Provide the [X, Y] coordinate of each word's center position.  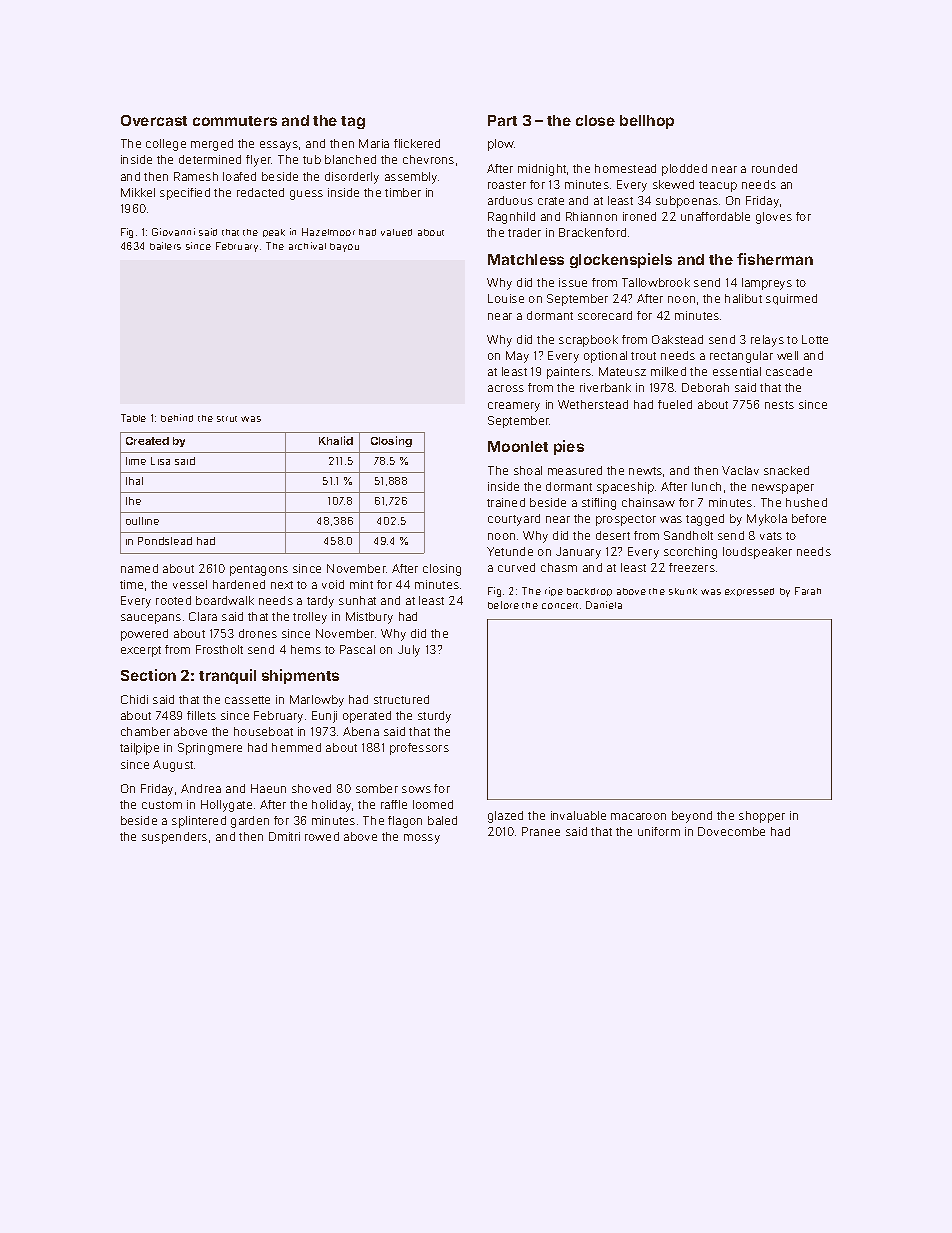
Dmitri [284, 836]
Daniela [604, 605]
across [506, 388]
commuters [235, 121]
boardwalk [225, 600]
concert [560, 606]
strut [227, 419]
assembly [411, 178]
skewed [673, 184]
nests [779, 405]
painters [569, 373]
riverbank [605, 387]
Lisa [160, 461]
